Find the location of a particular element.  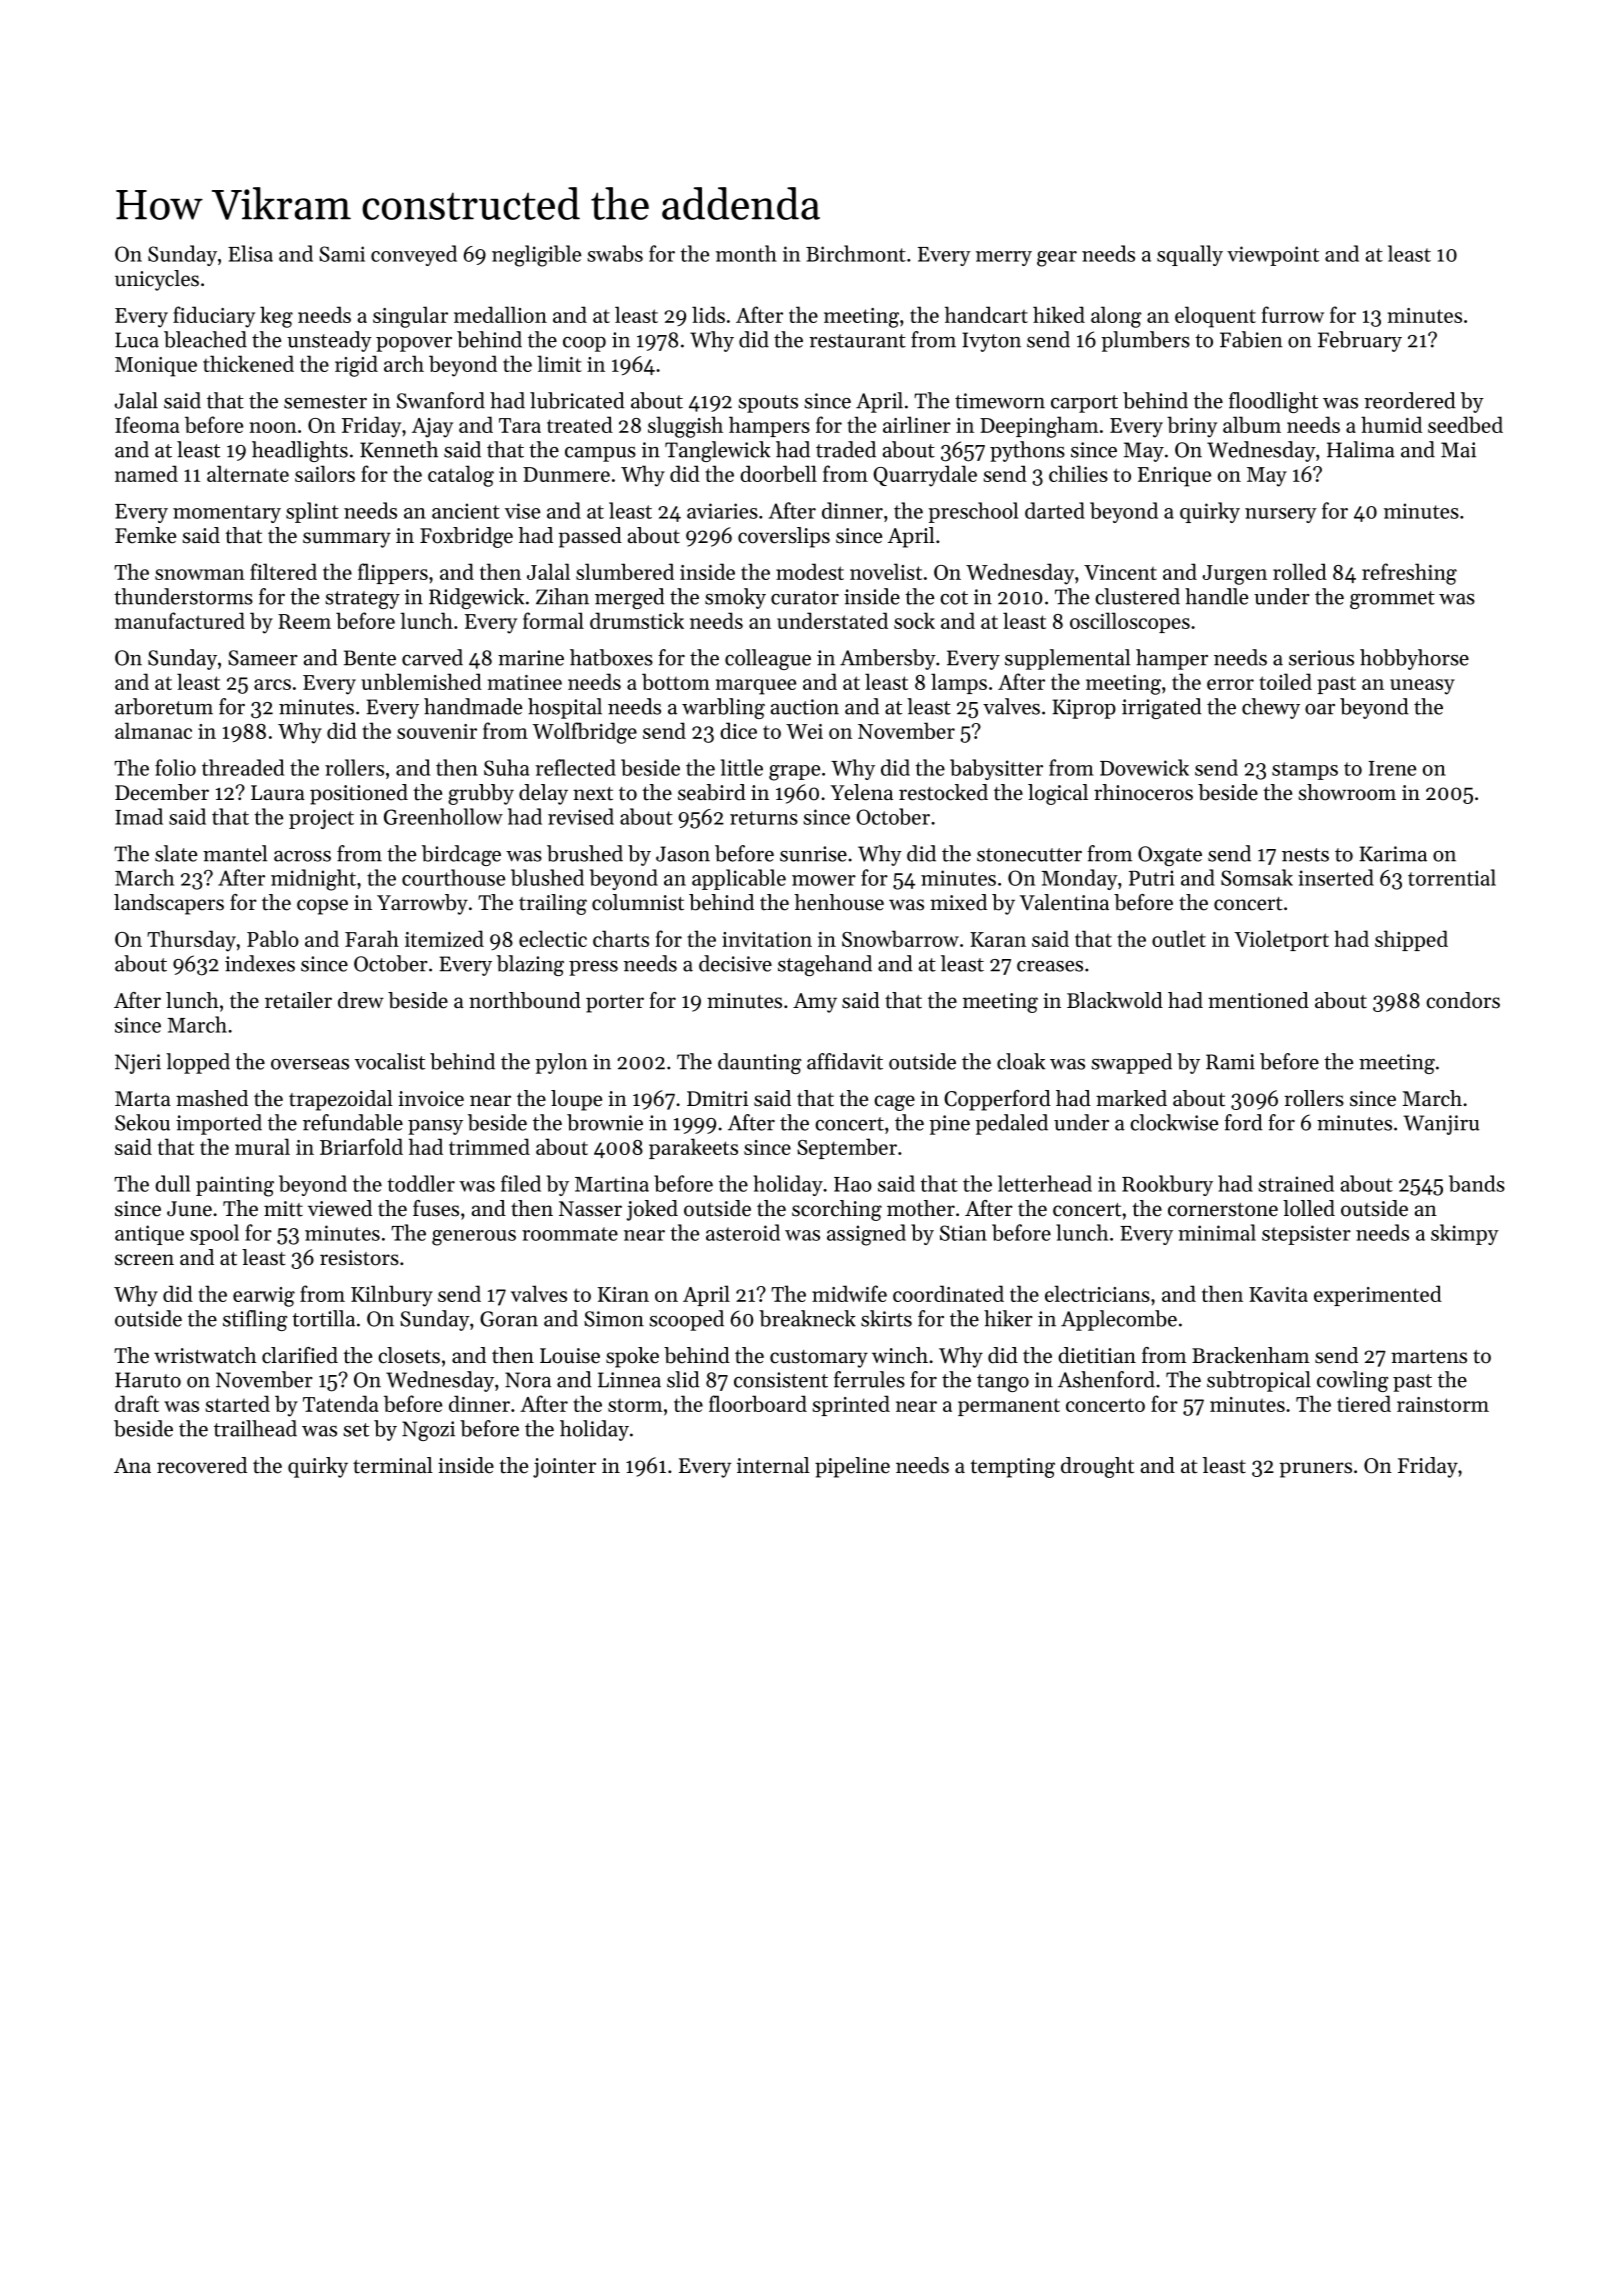

folio is located at coordinates (175, 767).
